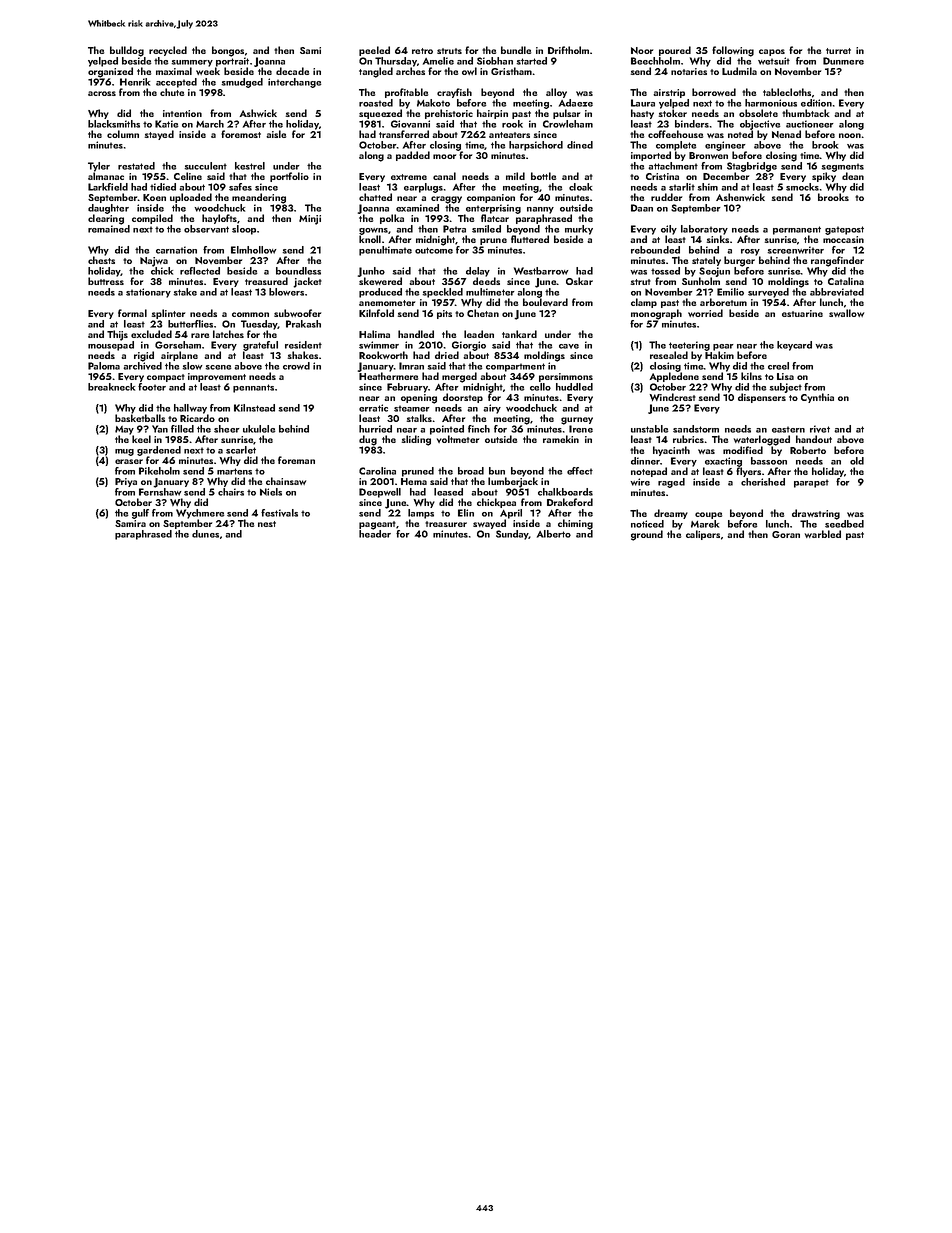  Describe the element at coordinates (168, 51) in the screenshot. I see `recycled` at that location.
